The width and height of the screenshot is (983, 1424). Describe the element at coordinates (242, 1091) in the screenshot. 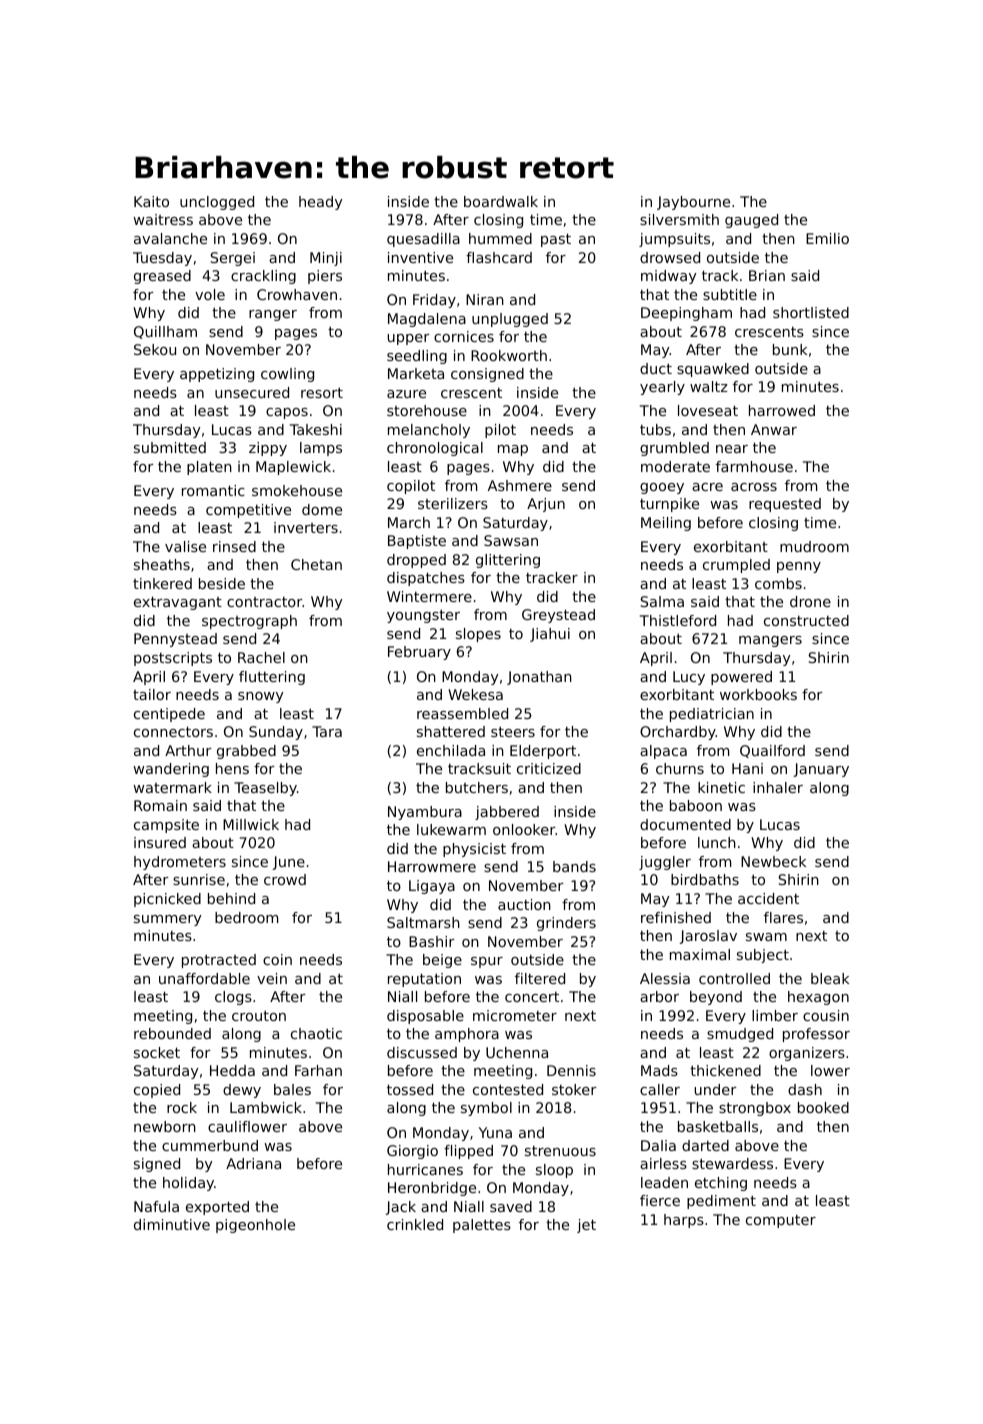

I see `dewy` at that location.
